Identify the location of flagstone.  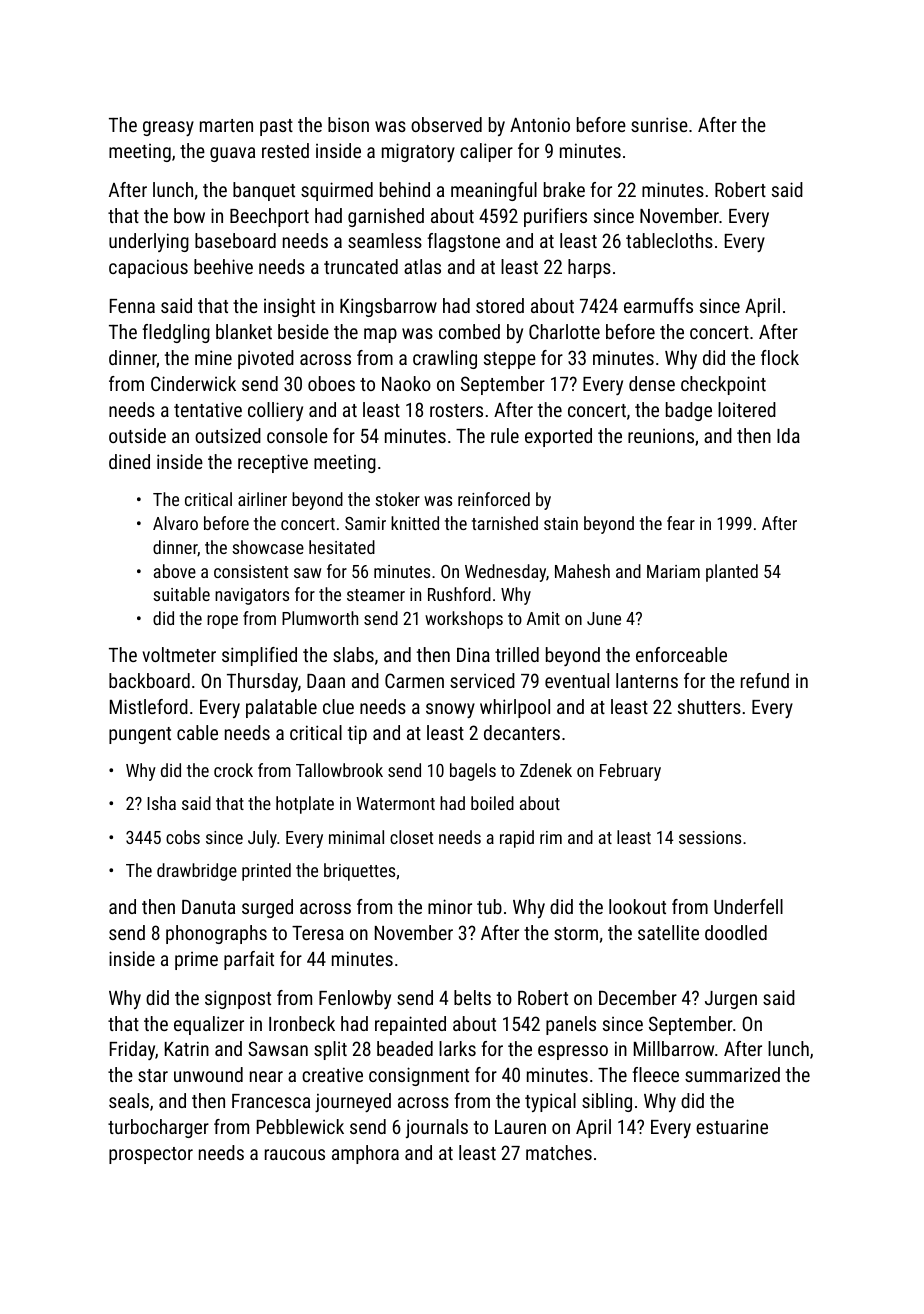
(463, 242).
